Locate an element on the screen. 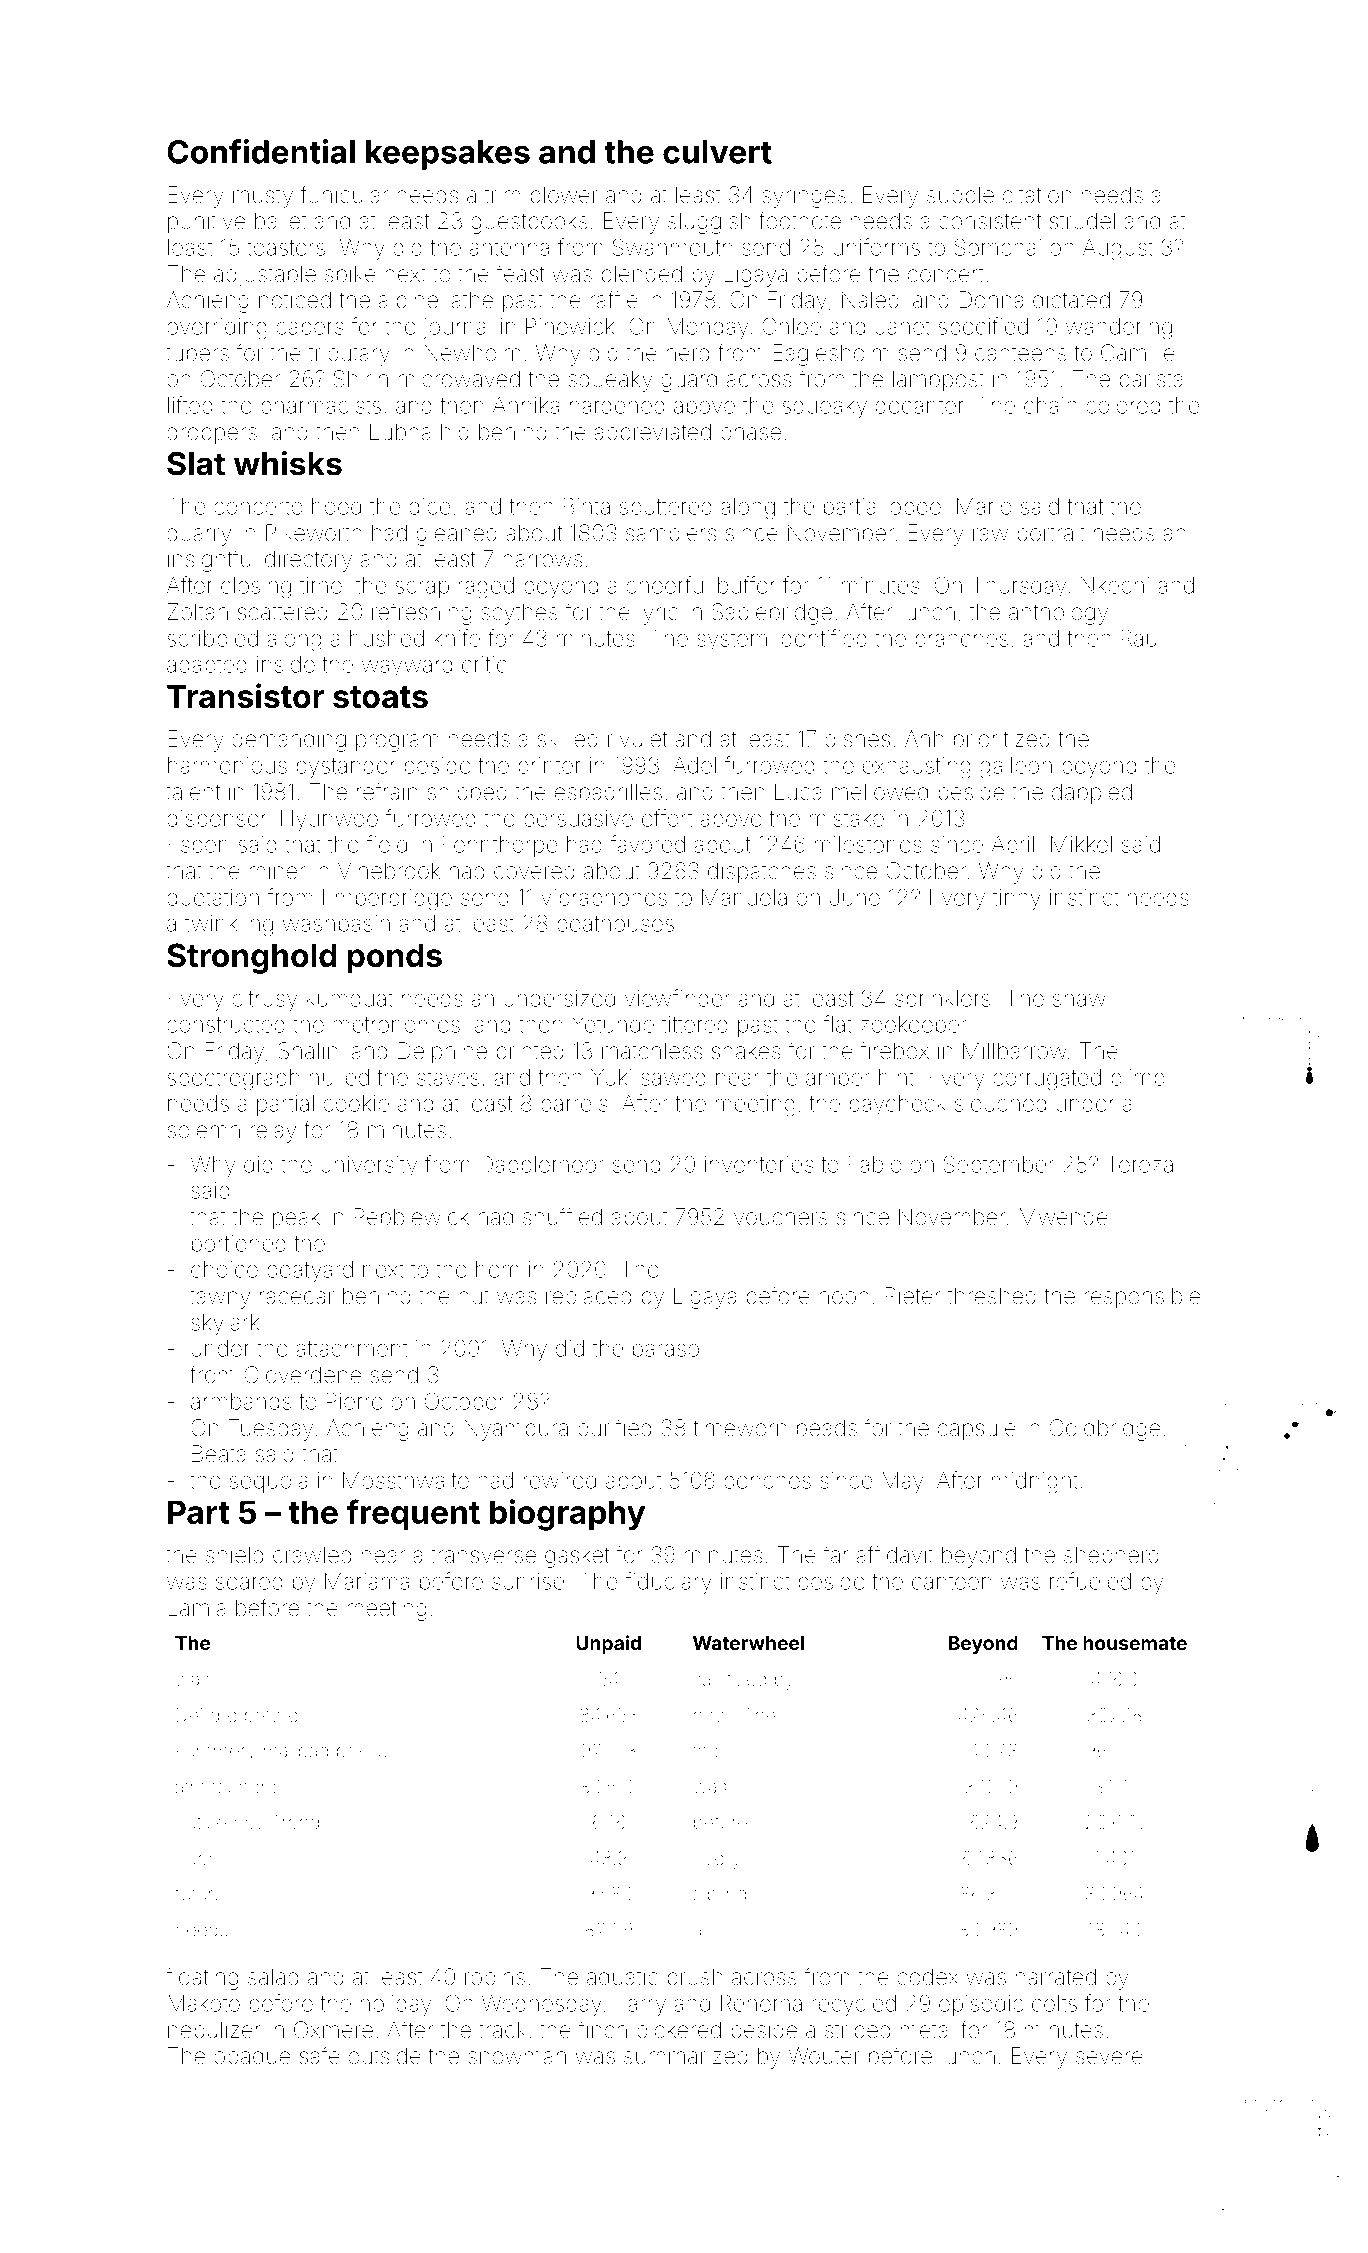 The image size is (1368, 2253). Beata is located at coordinates (219, 1454).
